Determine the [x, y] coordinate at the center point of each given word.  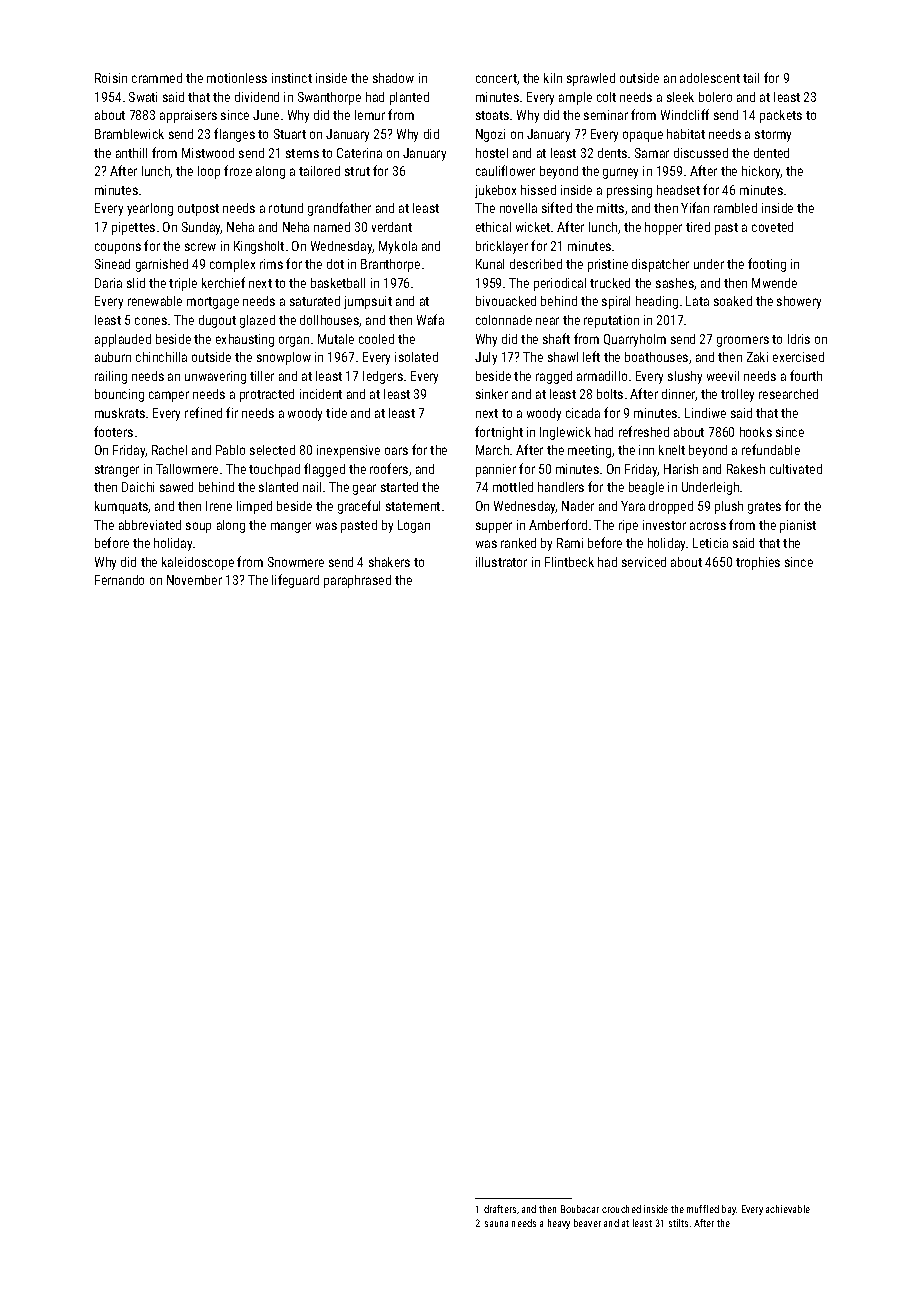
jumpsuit [368, 302]
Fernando [119, 580]
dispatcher [660, 265]
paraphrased [357, 581]
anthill [131, 153]
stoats [492, 115]
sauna [496, 1224]
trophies [758, 563]
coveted [772, 227]
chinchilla [161, 357]
